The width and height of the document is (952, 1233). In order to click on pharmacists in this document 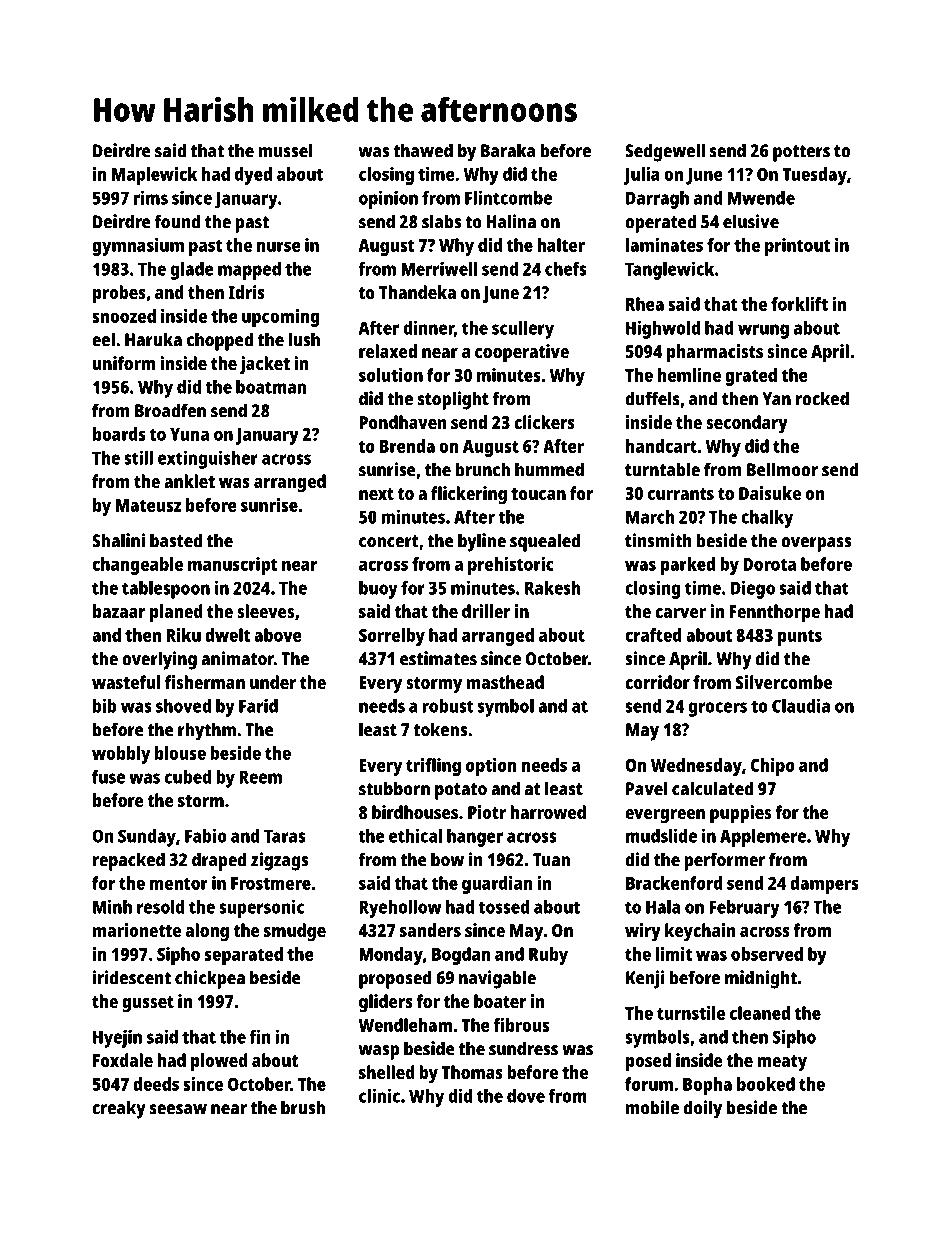, I will do `click(715, 353)`.
